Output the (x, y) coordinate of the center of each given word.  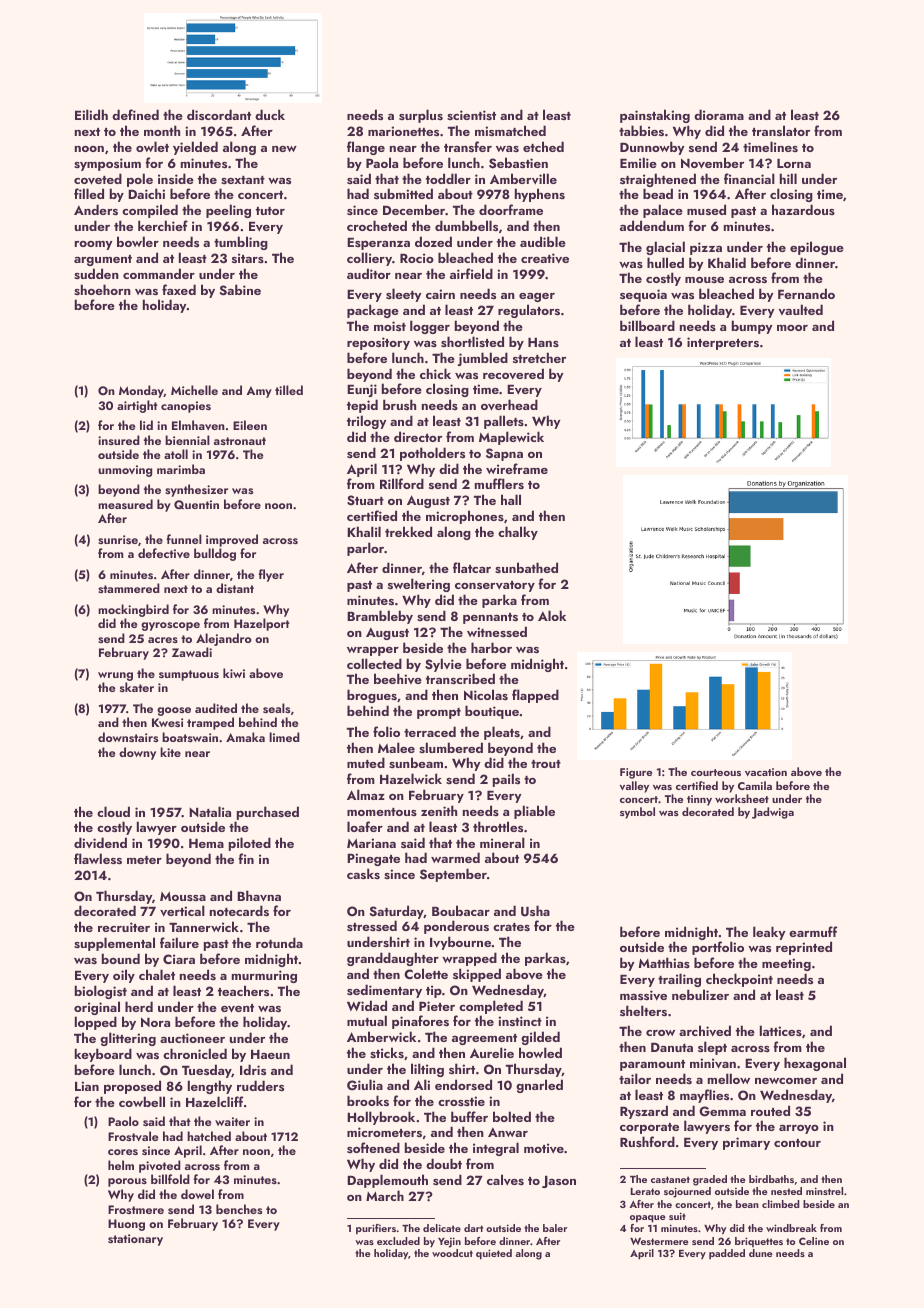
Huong (126, 1225)
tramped (210, 723)
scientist (471, 115)
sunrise (118, 539)
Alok (552, 615)
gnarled (539, 1086)
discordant (219, 114)
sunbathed (526, 567)
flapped (535, 696)
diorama (719, 114)
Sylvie (443, 665)
